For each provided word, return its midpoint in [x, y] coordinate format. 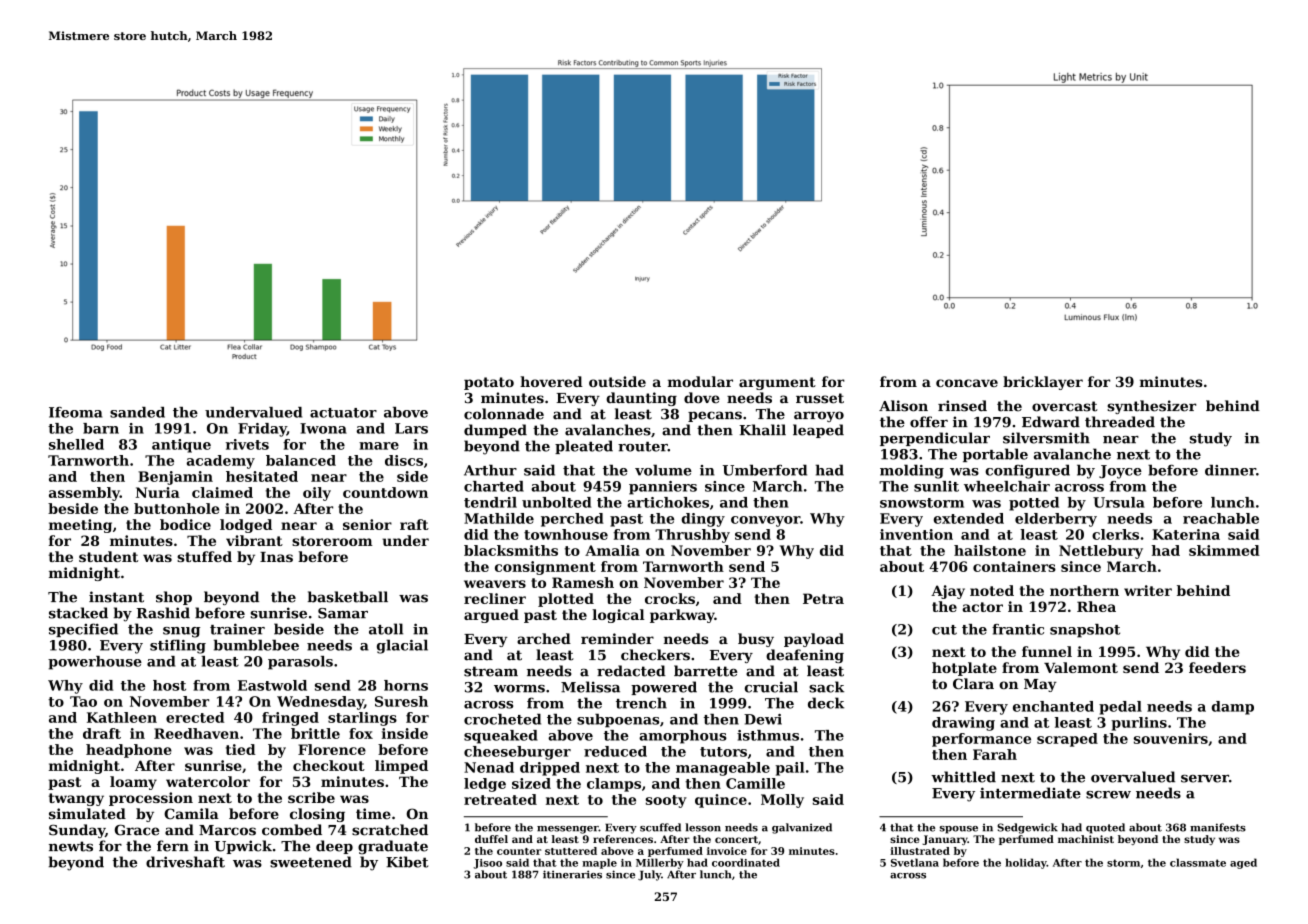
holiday [1026, 863]
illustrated [920, 851]
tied [241, 749]
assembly [84, 494]
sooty [666, 801]
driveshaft [185, 862]
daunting [641, 399]
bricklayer [1043, 383]
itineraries [572, 874]
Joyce [1120, 472]
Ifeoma [75, 412]
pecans [715, 416]
